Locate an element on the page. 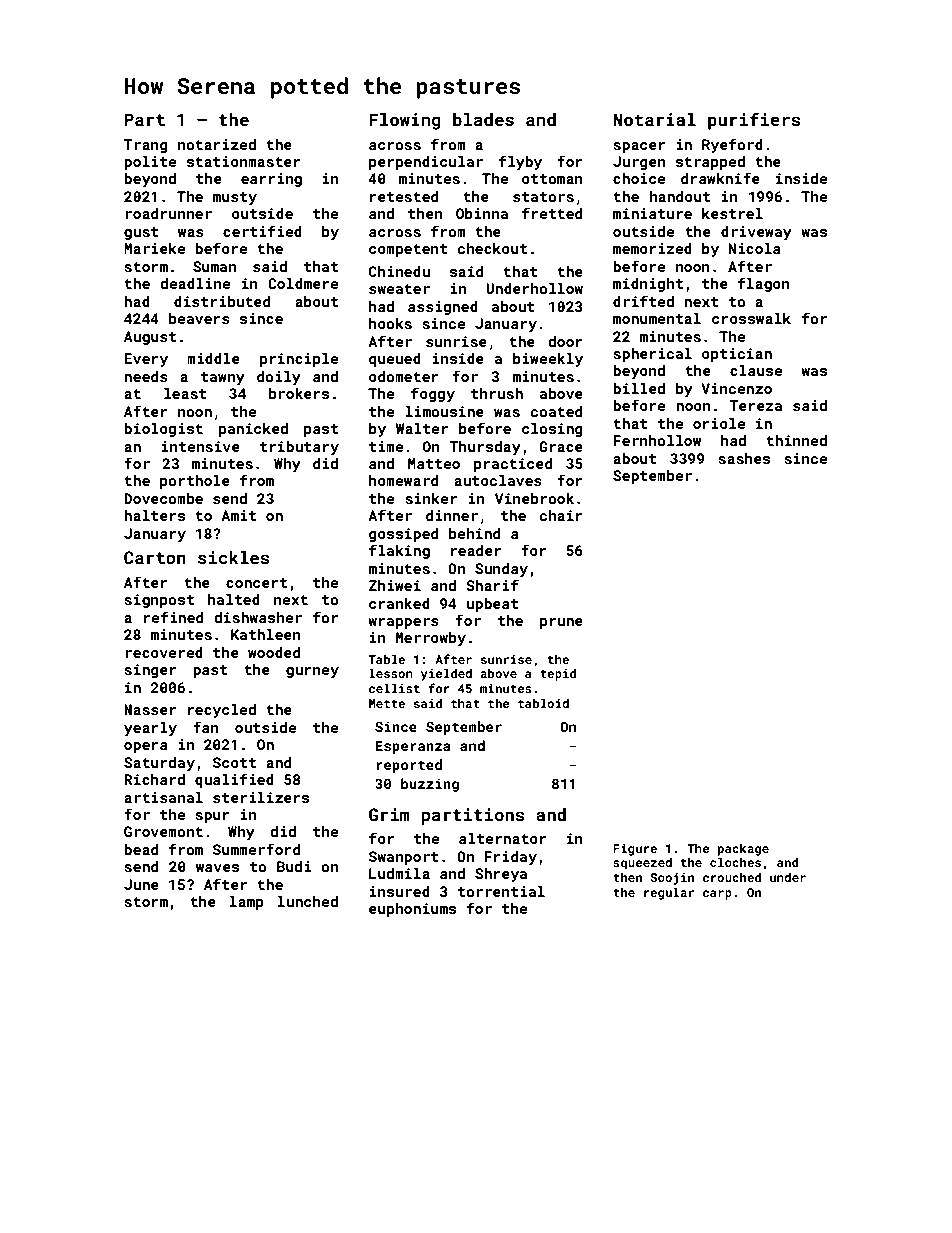 The height and width of the document is (1233, 952). notarized is located at coordinates (217, 144).
